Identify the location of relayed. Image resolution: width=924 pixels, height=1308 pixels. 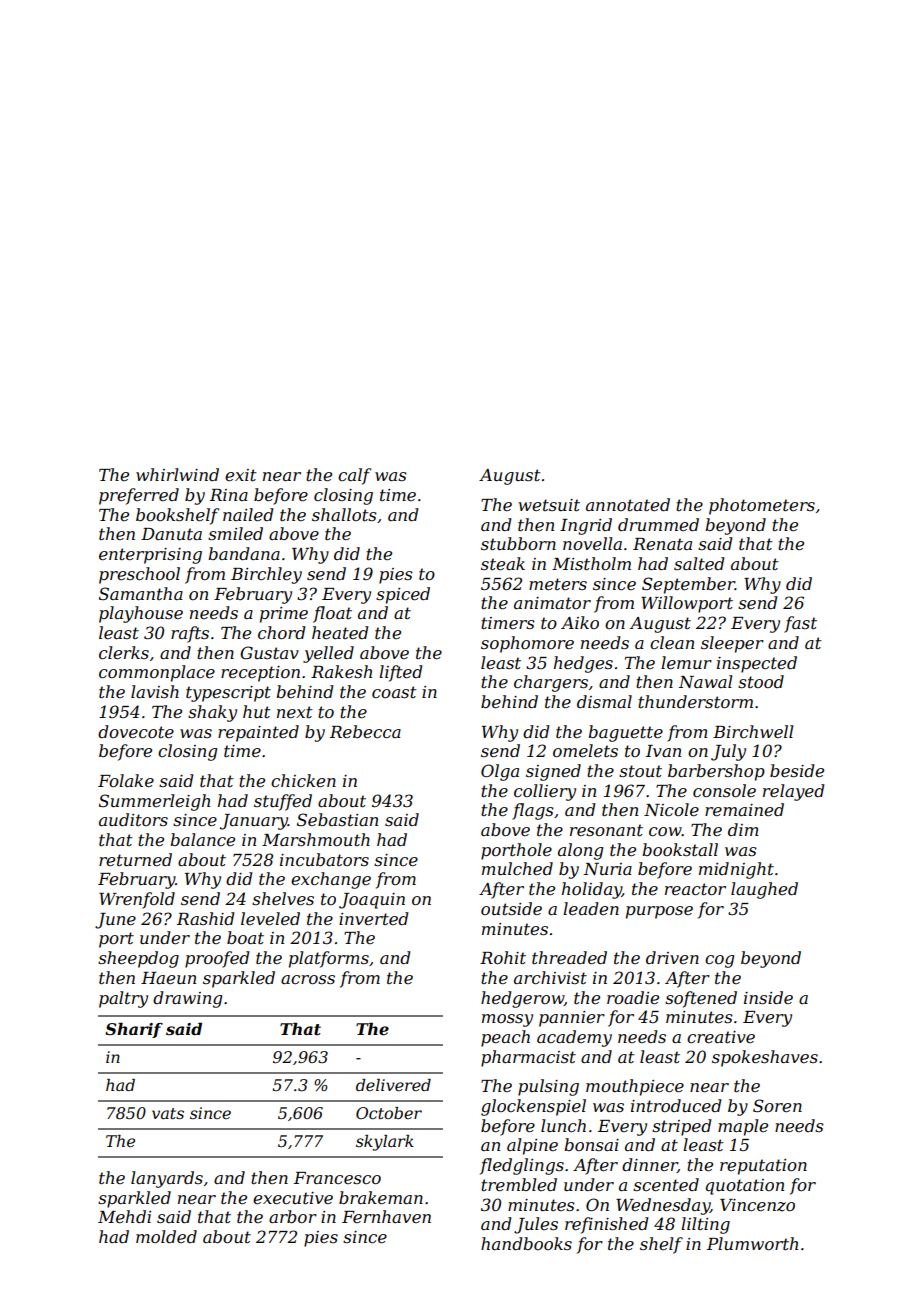
(793, 792).
